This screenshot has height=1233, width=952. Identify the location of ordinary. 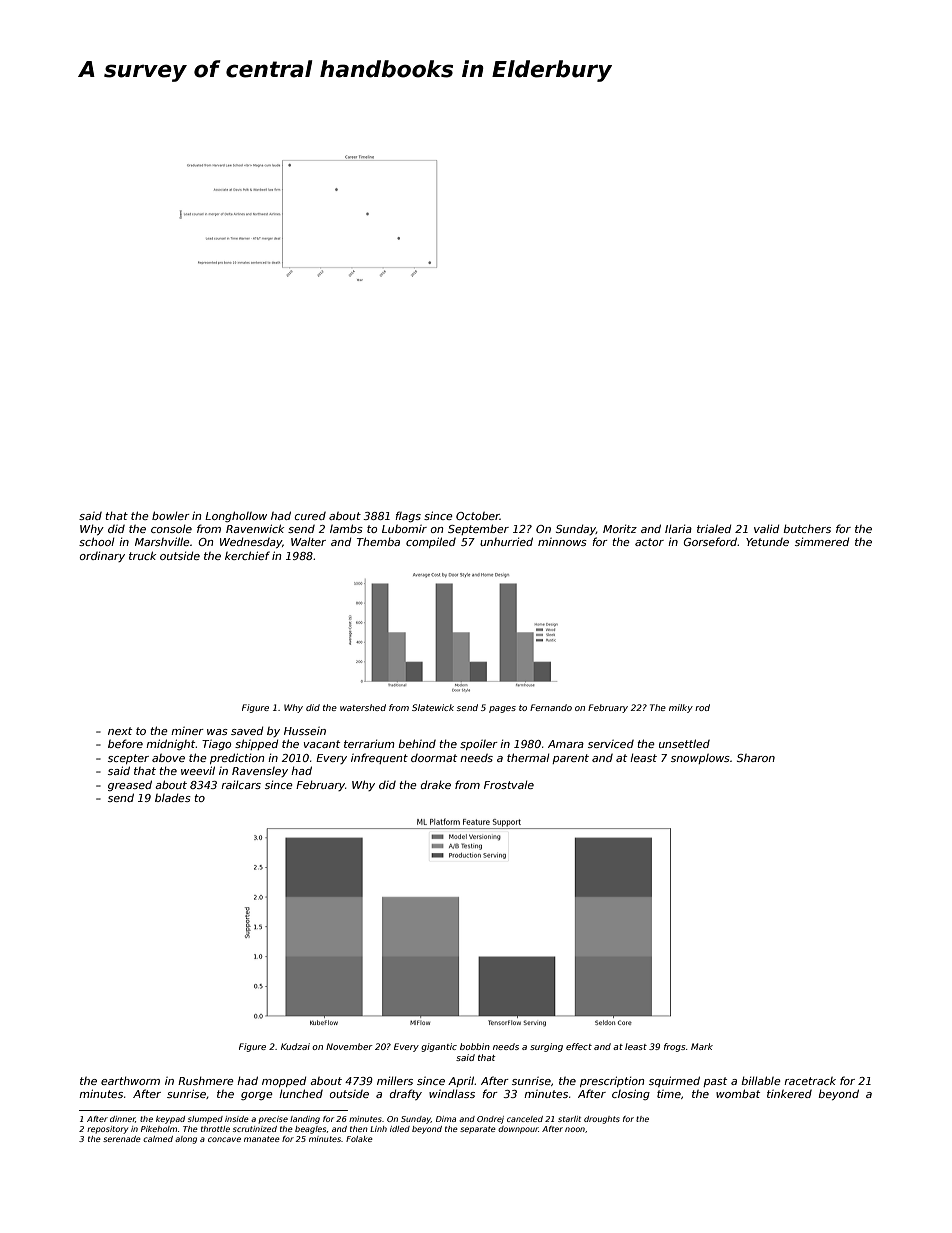
(102, 556).
